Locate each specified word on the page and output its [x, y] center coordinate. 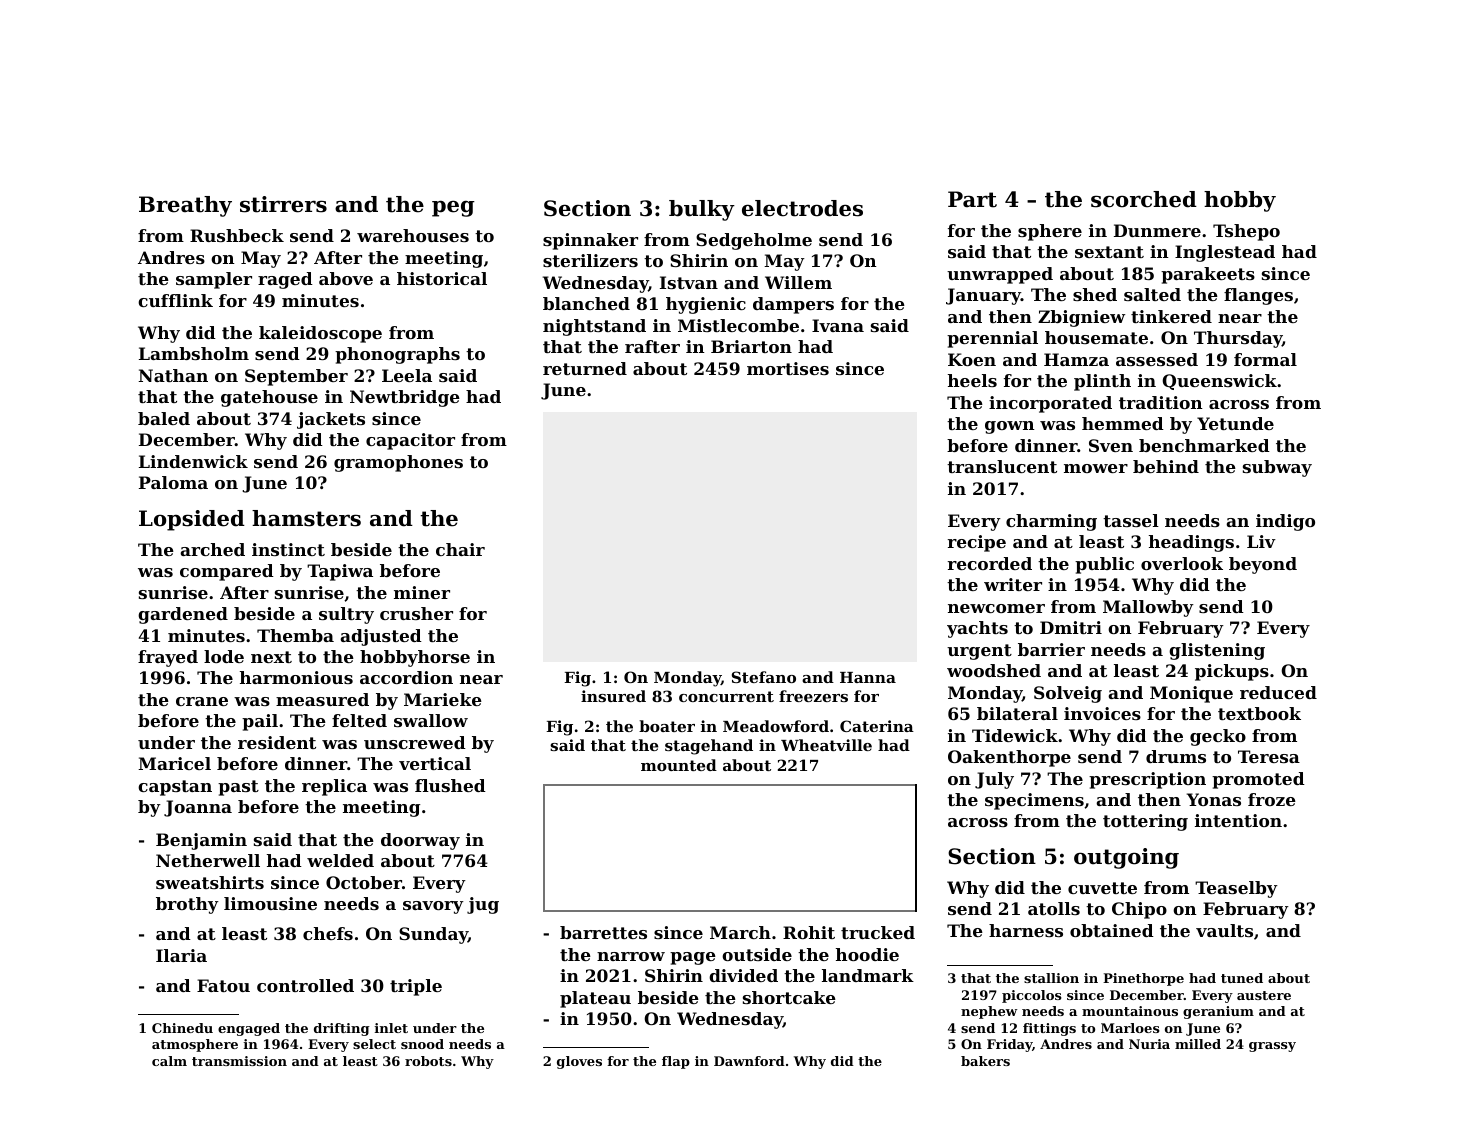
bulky [702, 210]
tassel [1131, 520]
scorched [1144, 199]
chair [460, 549]
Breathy [185, 206]
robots [428, 1061]
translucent [1002, 466]
